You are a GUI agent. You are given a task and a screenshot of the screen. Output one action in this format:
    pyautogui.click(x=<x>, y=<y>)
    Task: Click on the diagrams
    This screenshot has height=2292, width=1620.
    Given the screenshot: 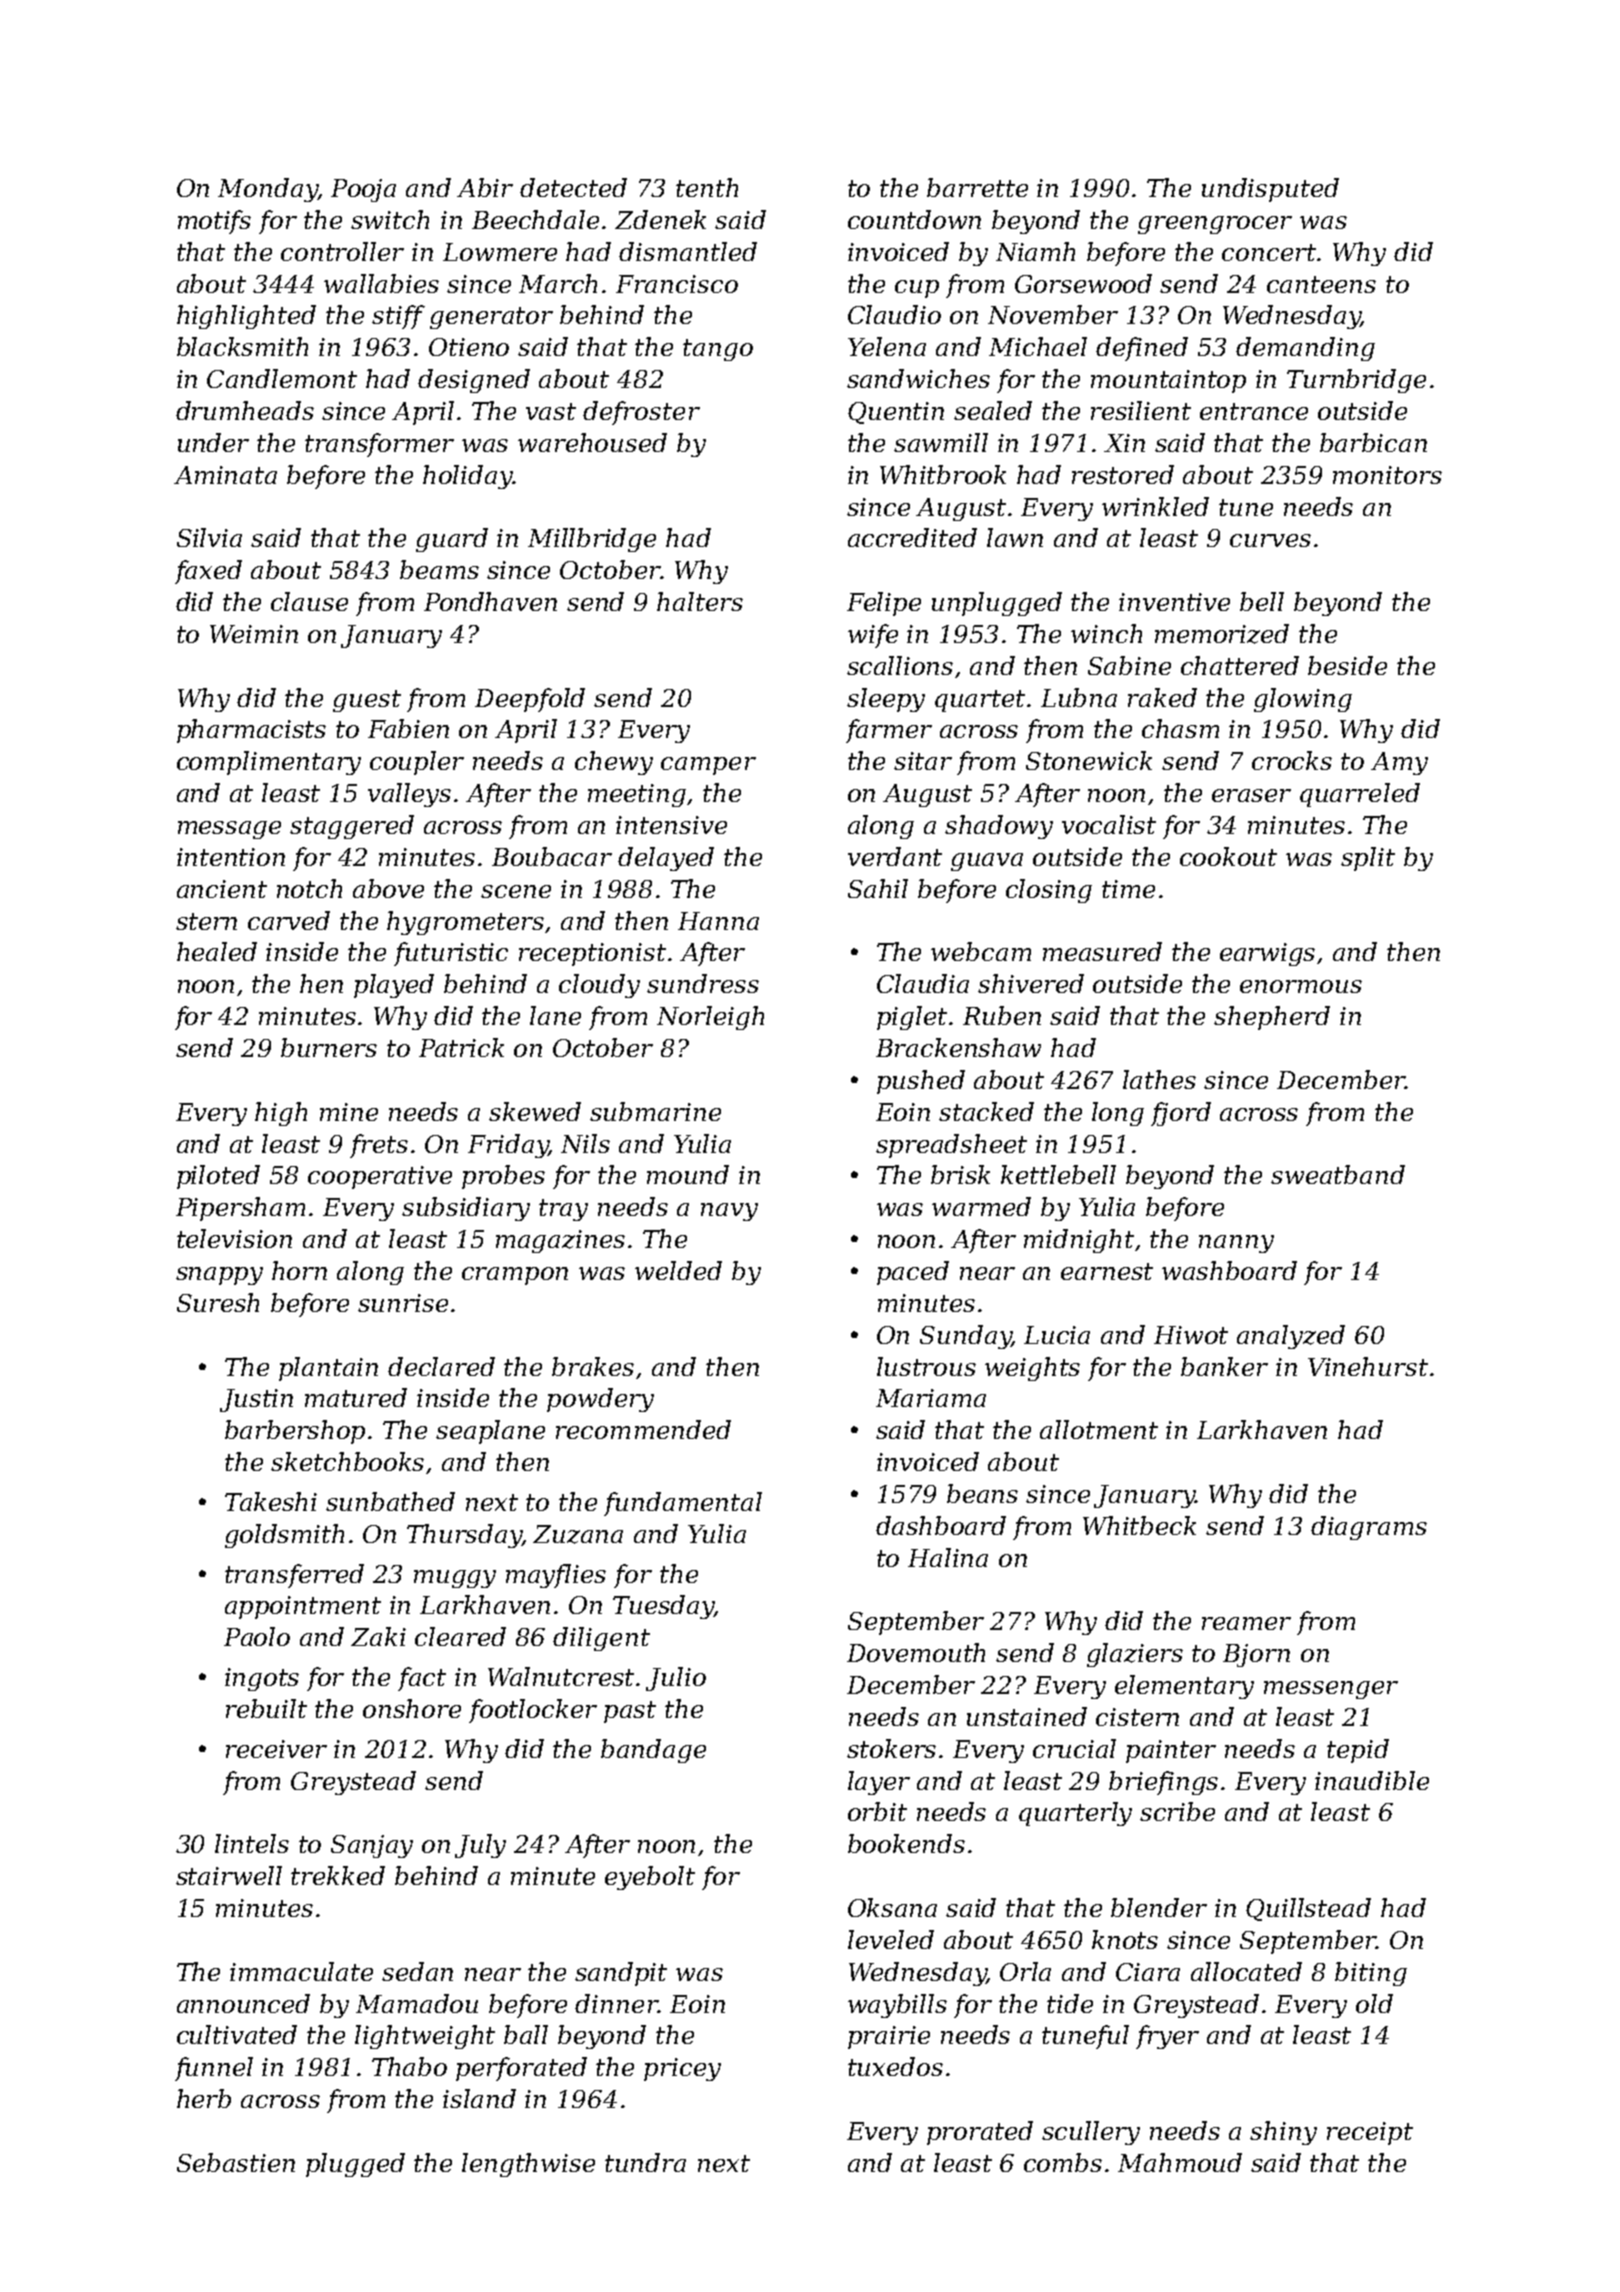 What is the action you would take?
    pyautogui.click(x=1369, y=1528)
